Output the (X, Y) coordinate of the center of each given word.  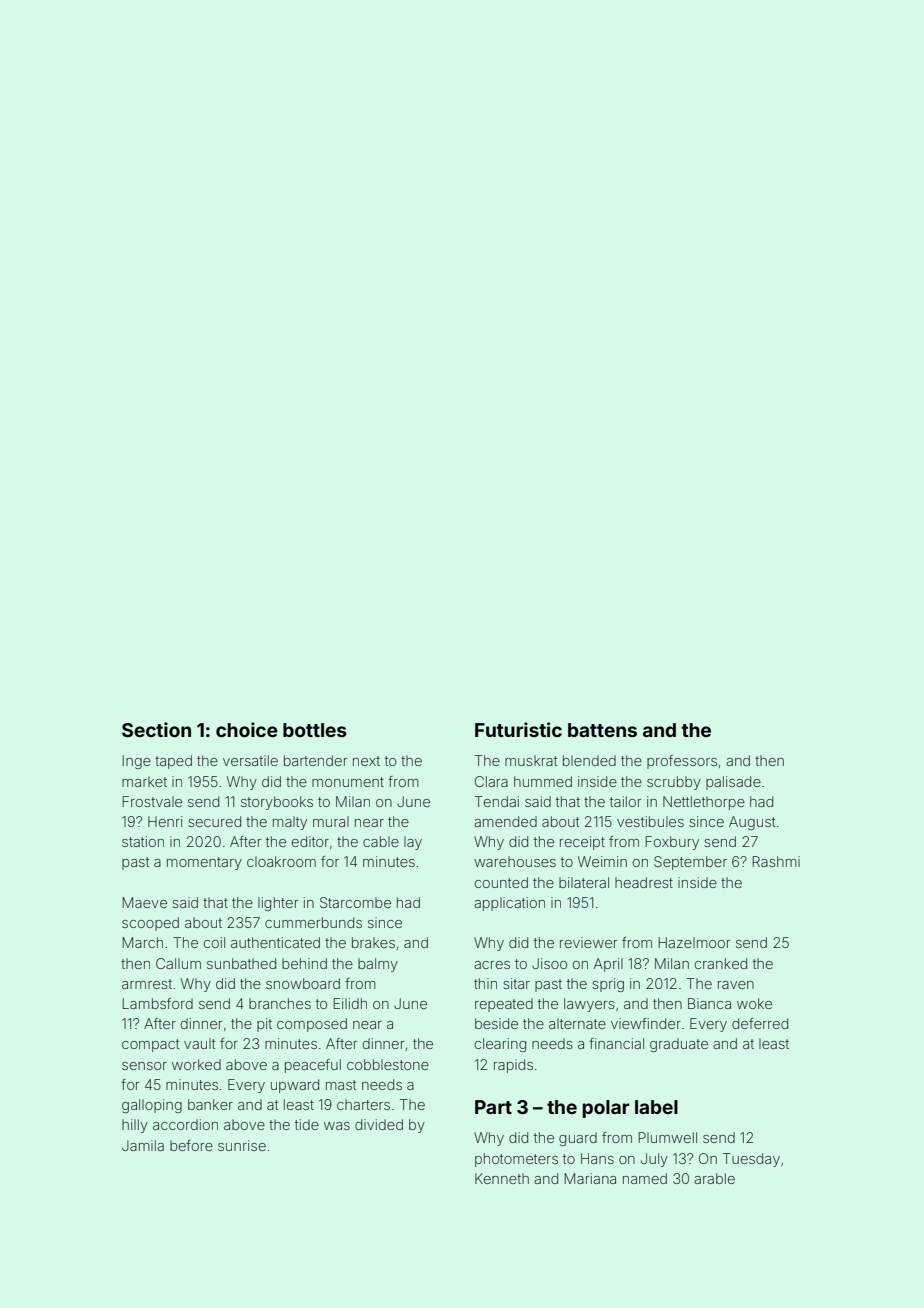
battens (602, 730)
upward (295, 1086)
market (144, 781)
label (656, 1107)
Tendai (497, 801)
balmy (378, 965)
